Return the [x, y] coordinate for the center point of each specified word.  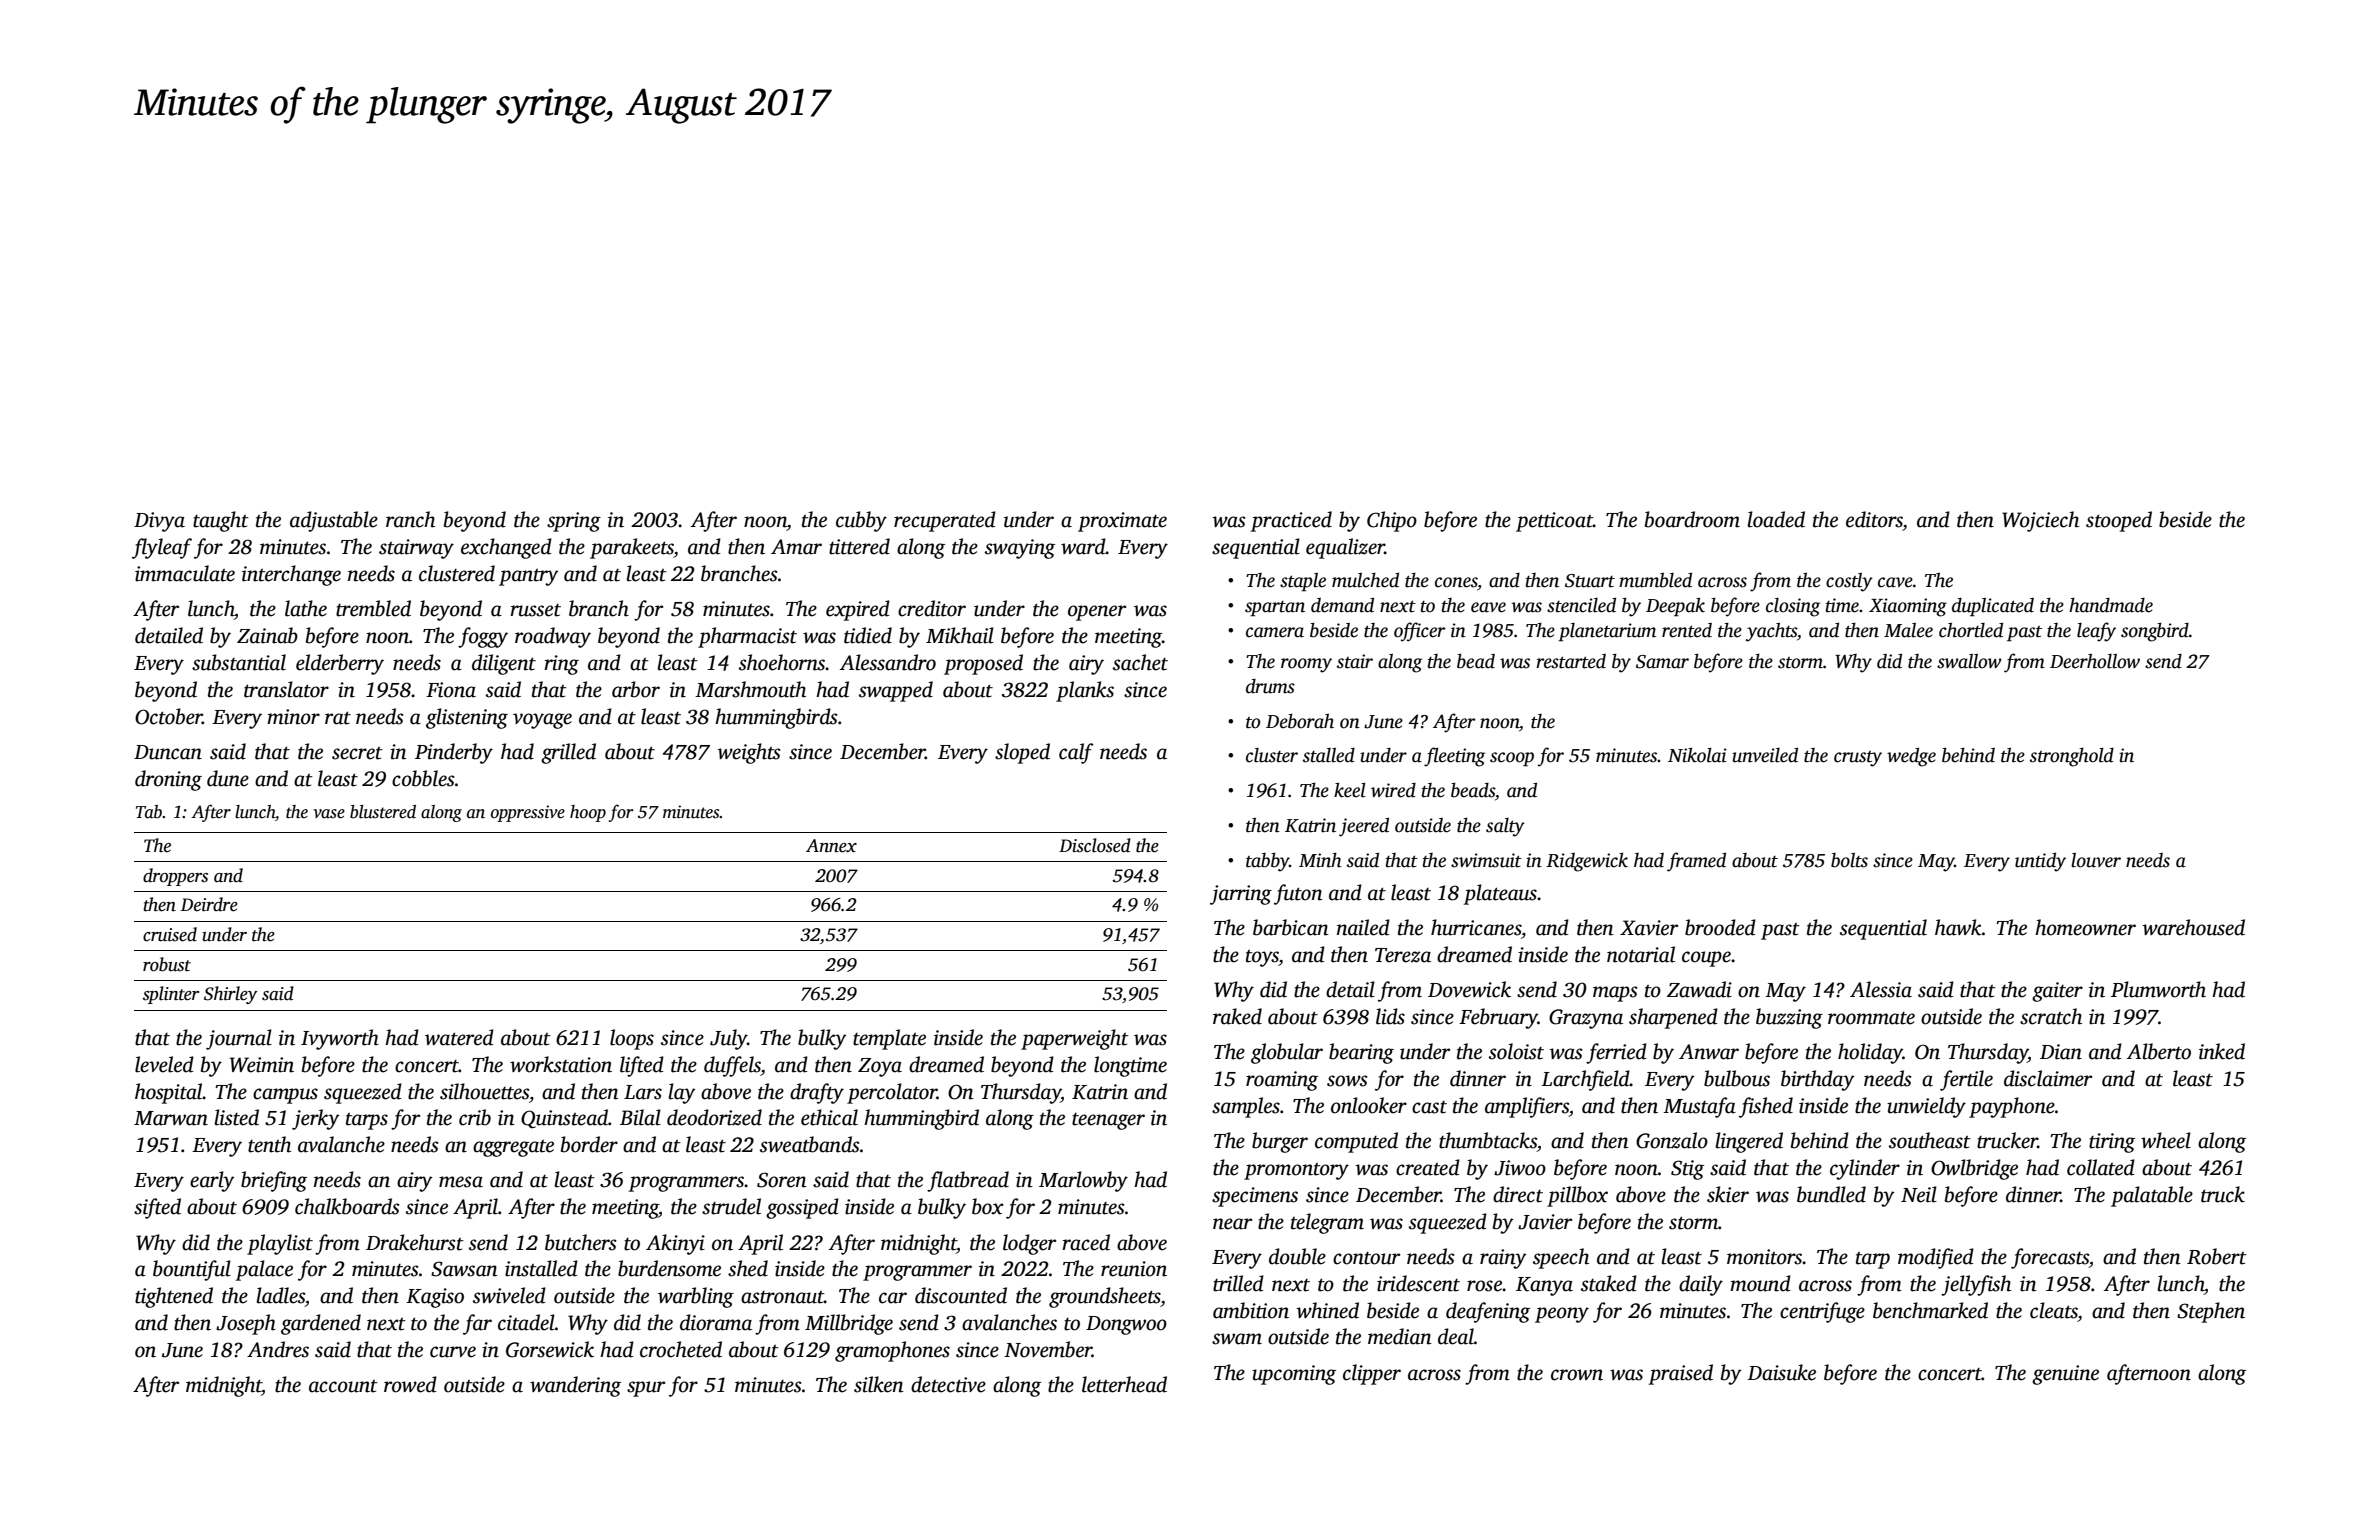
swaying [1020, 549]
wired [1393, 790]
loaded [1776, 519]
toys [1262, 958]
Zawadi [1699, 989]
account [343, 1386]
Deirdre [209, 904]
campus [285, 1096]
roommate [1871, 1018]
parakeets [632, 548]
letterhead [1124, 1384]
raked [1237, 1016]
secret [357, 753]
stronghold [2072, 757]
